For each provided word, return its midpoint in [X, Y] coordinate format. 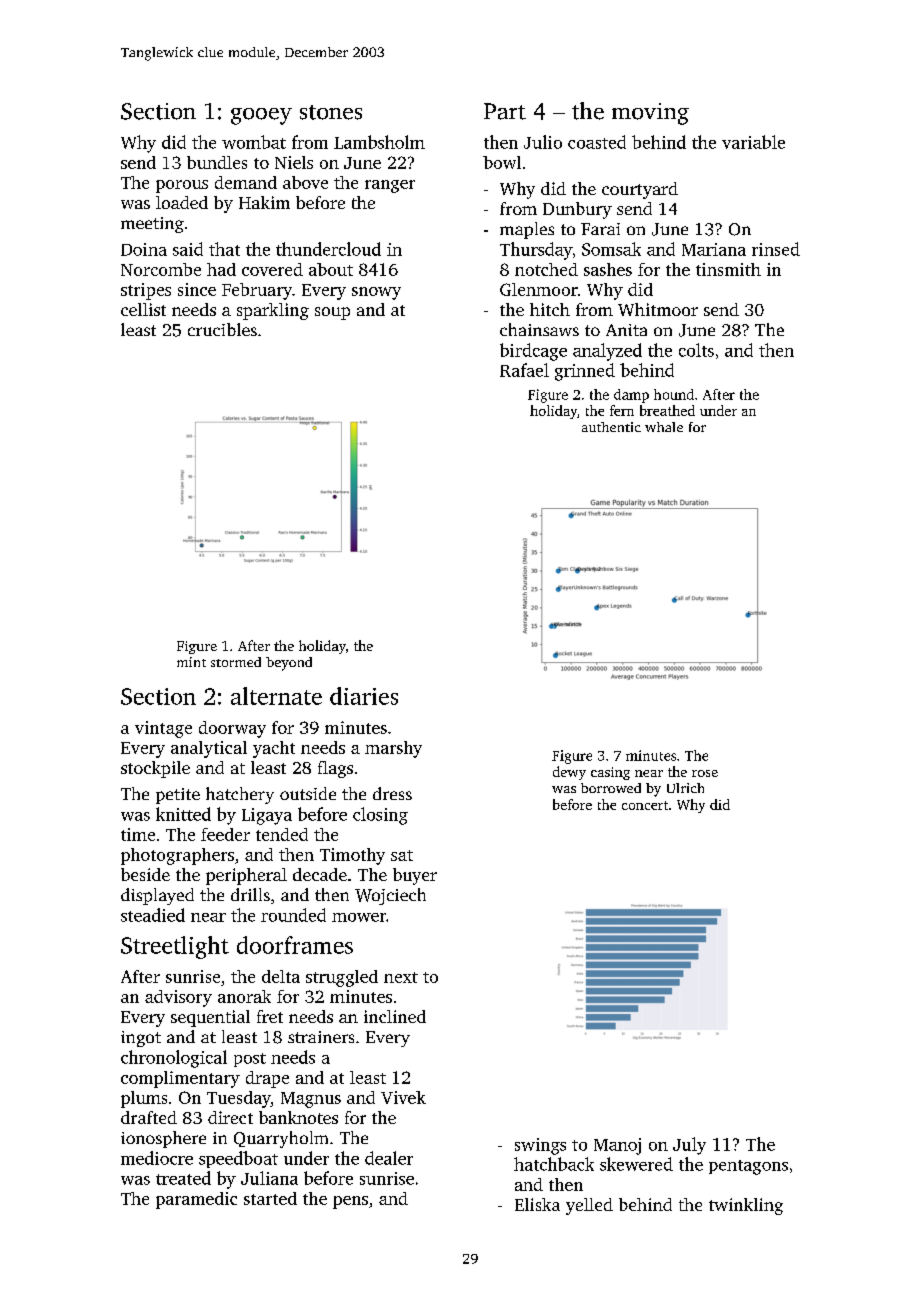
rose [705, 773]
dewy [569, 773]
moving [650, 114]
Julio [543, 142]
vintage [163, 729]
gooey [261, 116]
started [270, 1198]
